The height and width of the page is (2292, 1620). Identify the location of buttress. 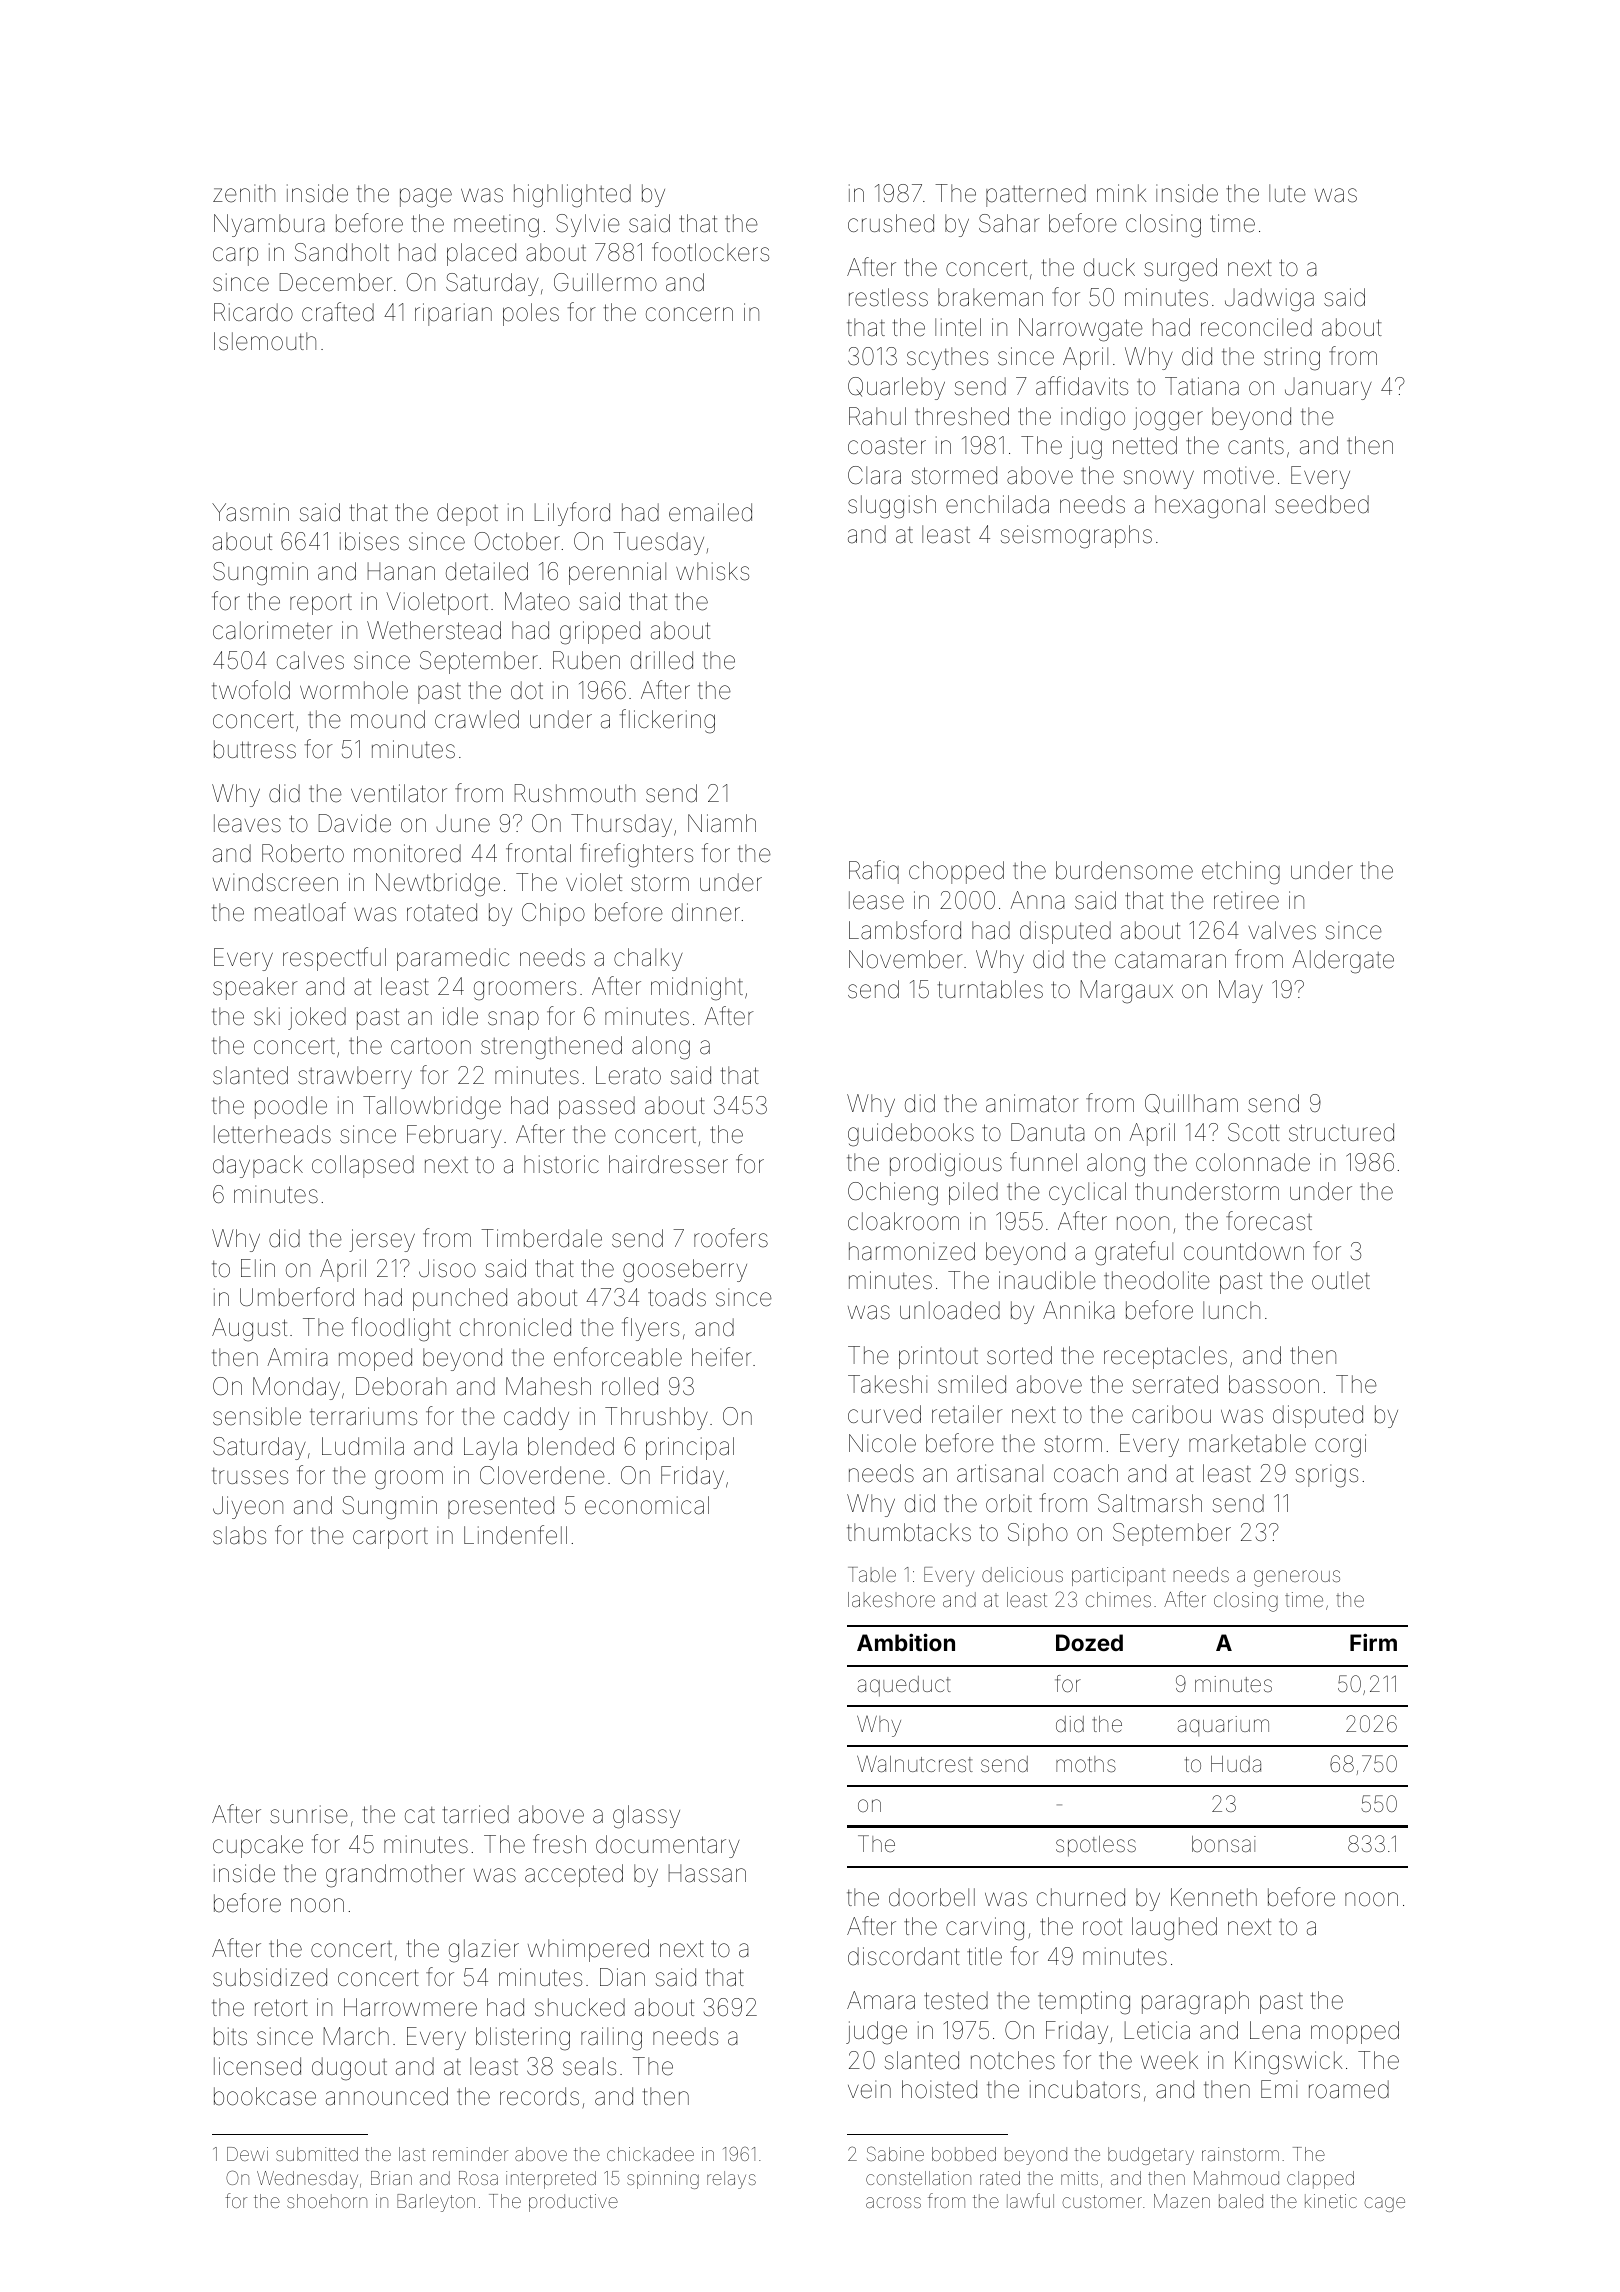
(255, 749).
